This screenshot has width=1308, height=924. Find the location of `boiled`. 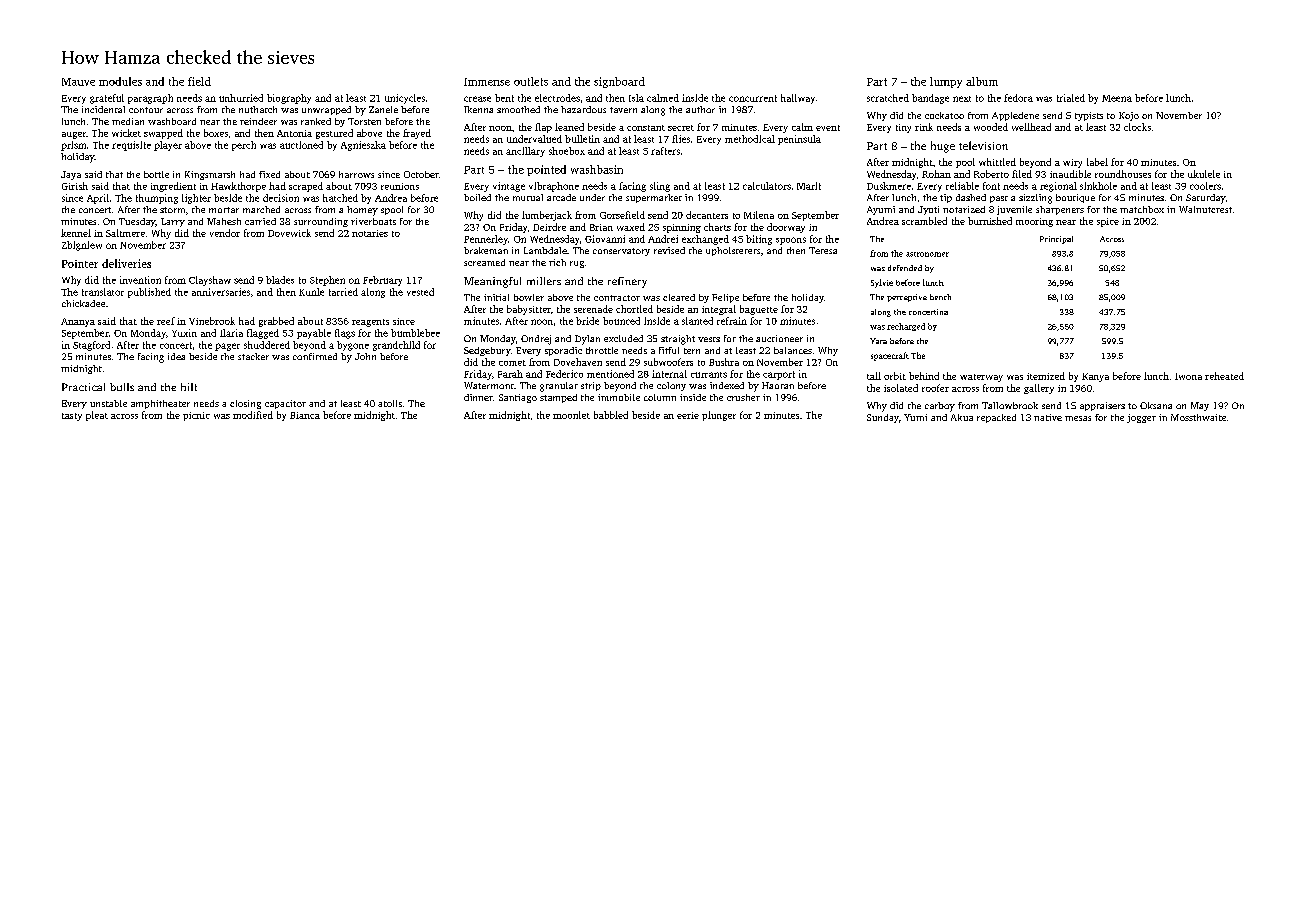

boiled is located at coordinates (477, 197).
